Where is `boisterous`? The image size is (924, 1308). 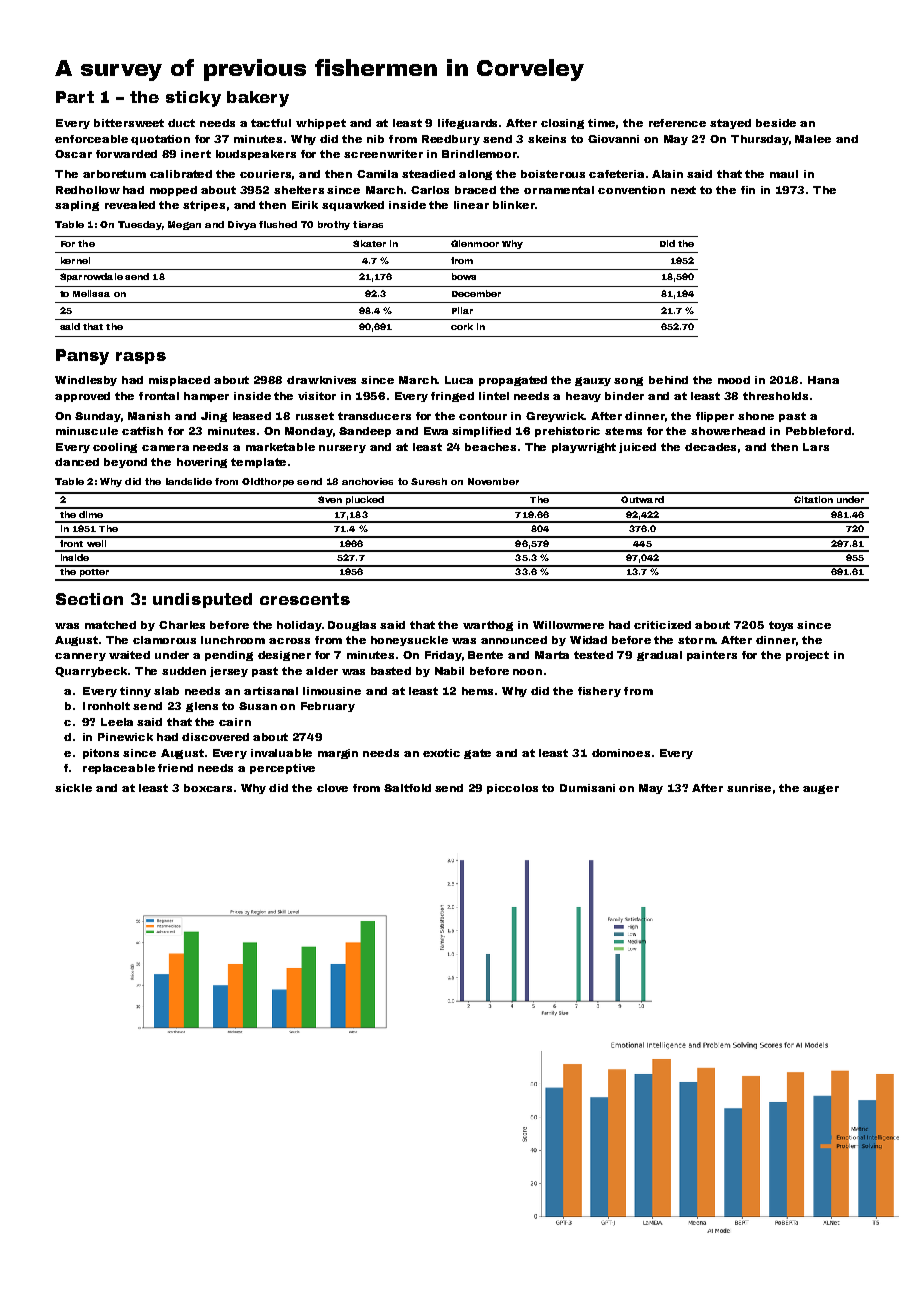
boisterous is located at coordinates (553, 174).
